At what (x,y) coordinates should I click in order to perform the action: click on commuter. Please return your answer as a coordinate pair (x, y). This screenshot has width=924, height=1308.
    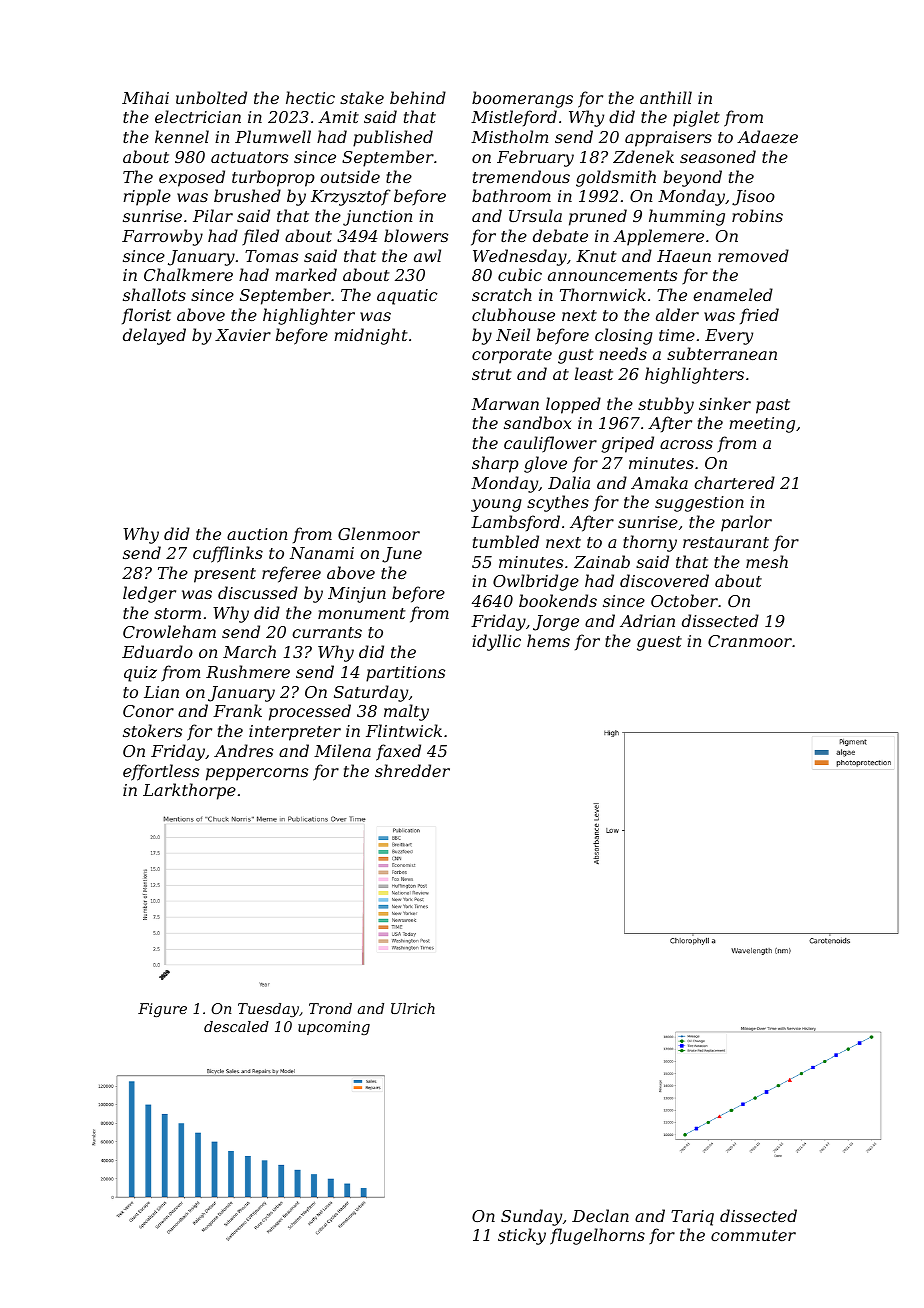
    Looking at the image, I should click on (753, 1235).
